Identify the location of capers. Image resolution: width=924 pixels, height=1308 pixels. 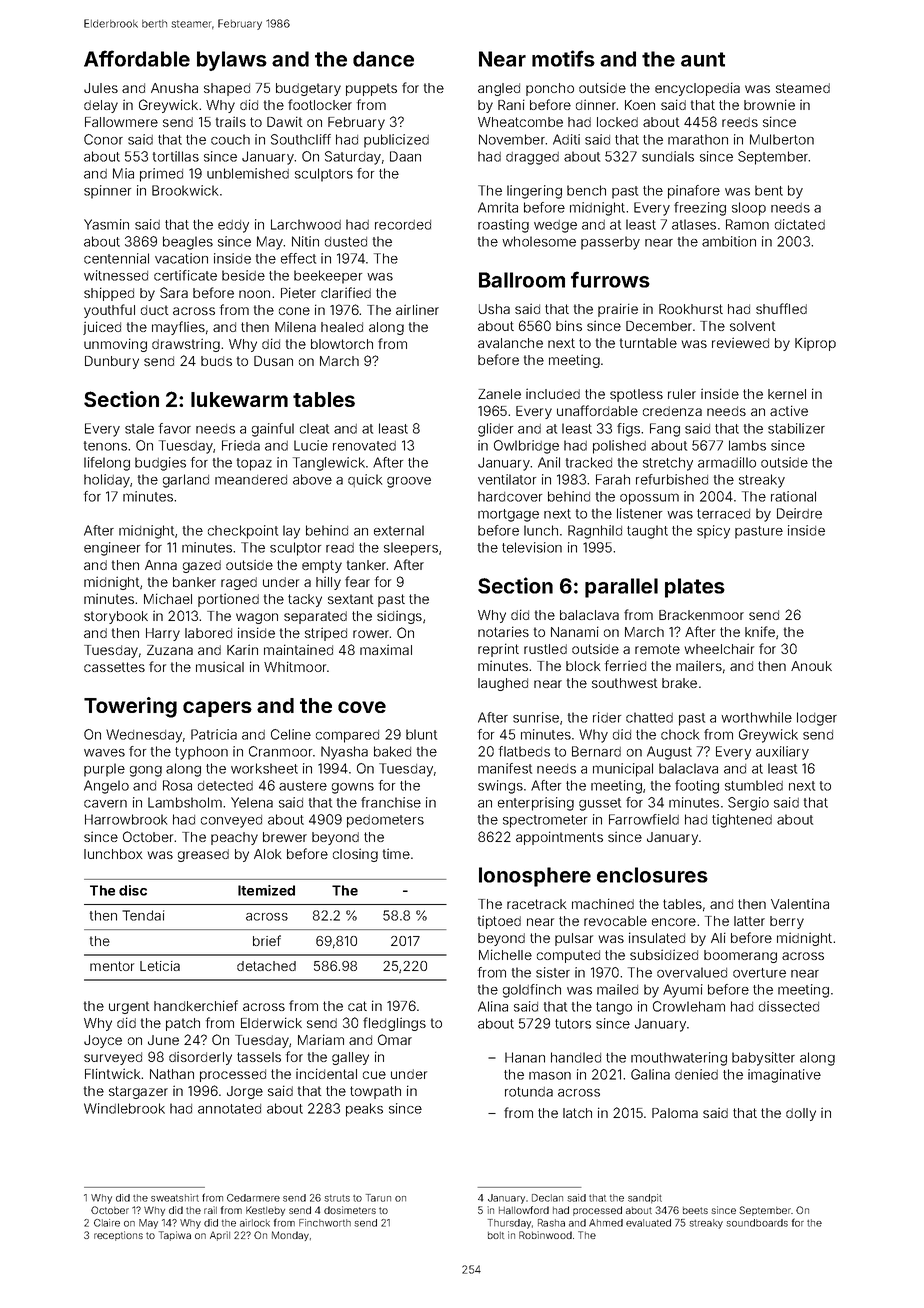
(217, 709).
